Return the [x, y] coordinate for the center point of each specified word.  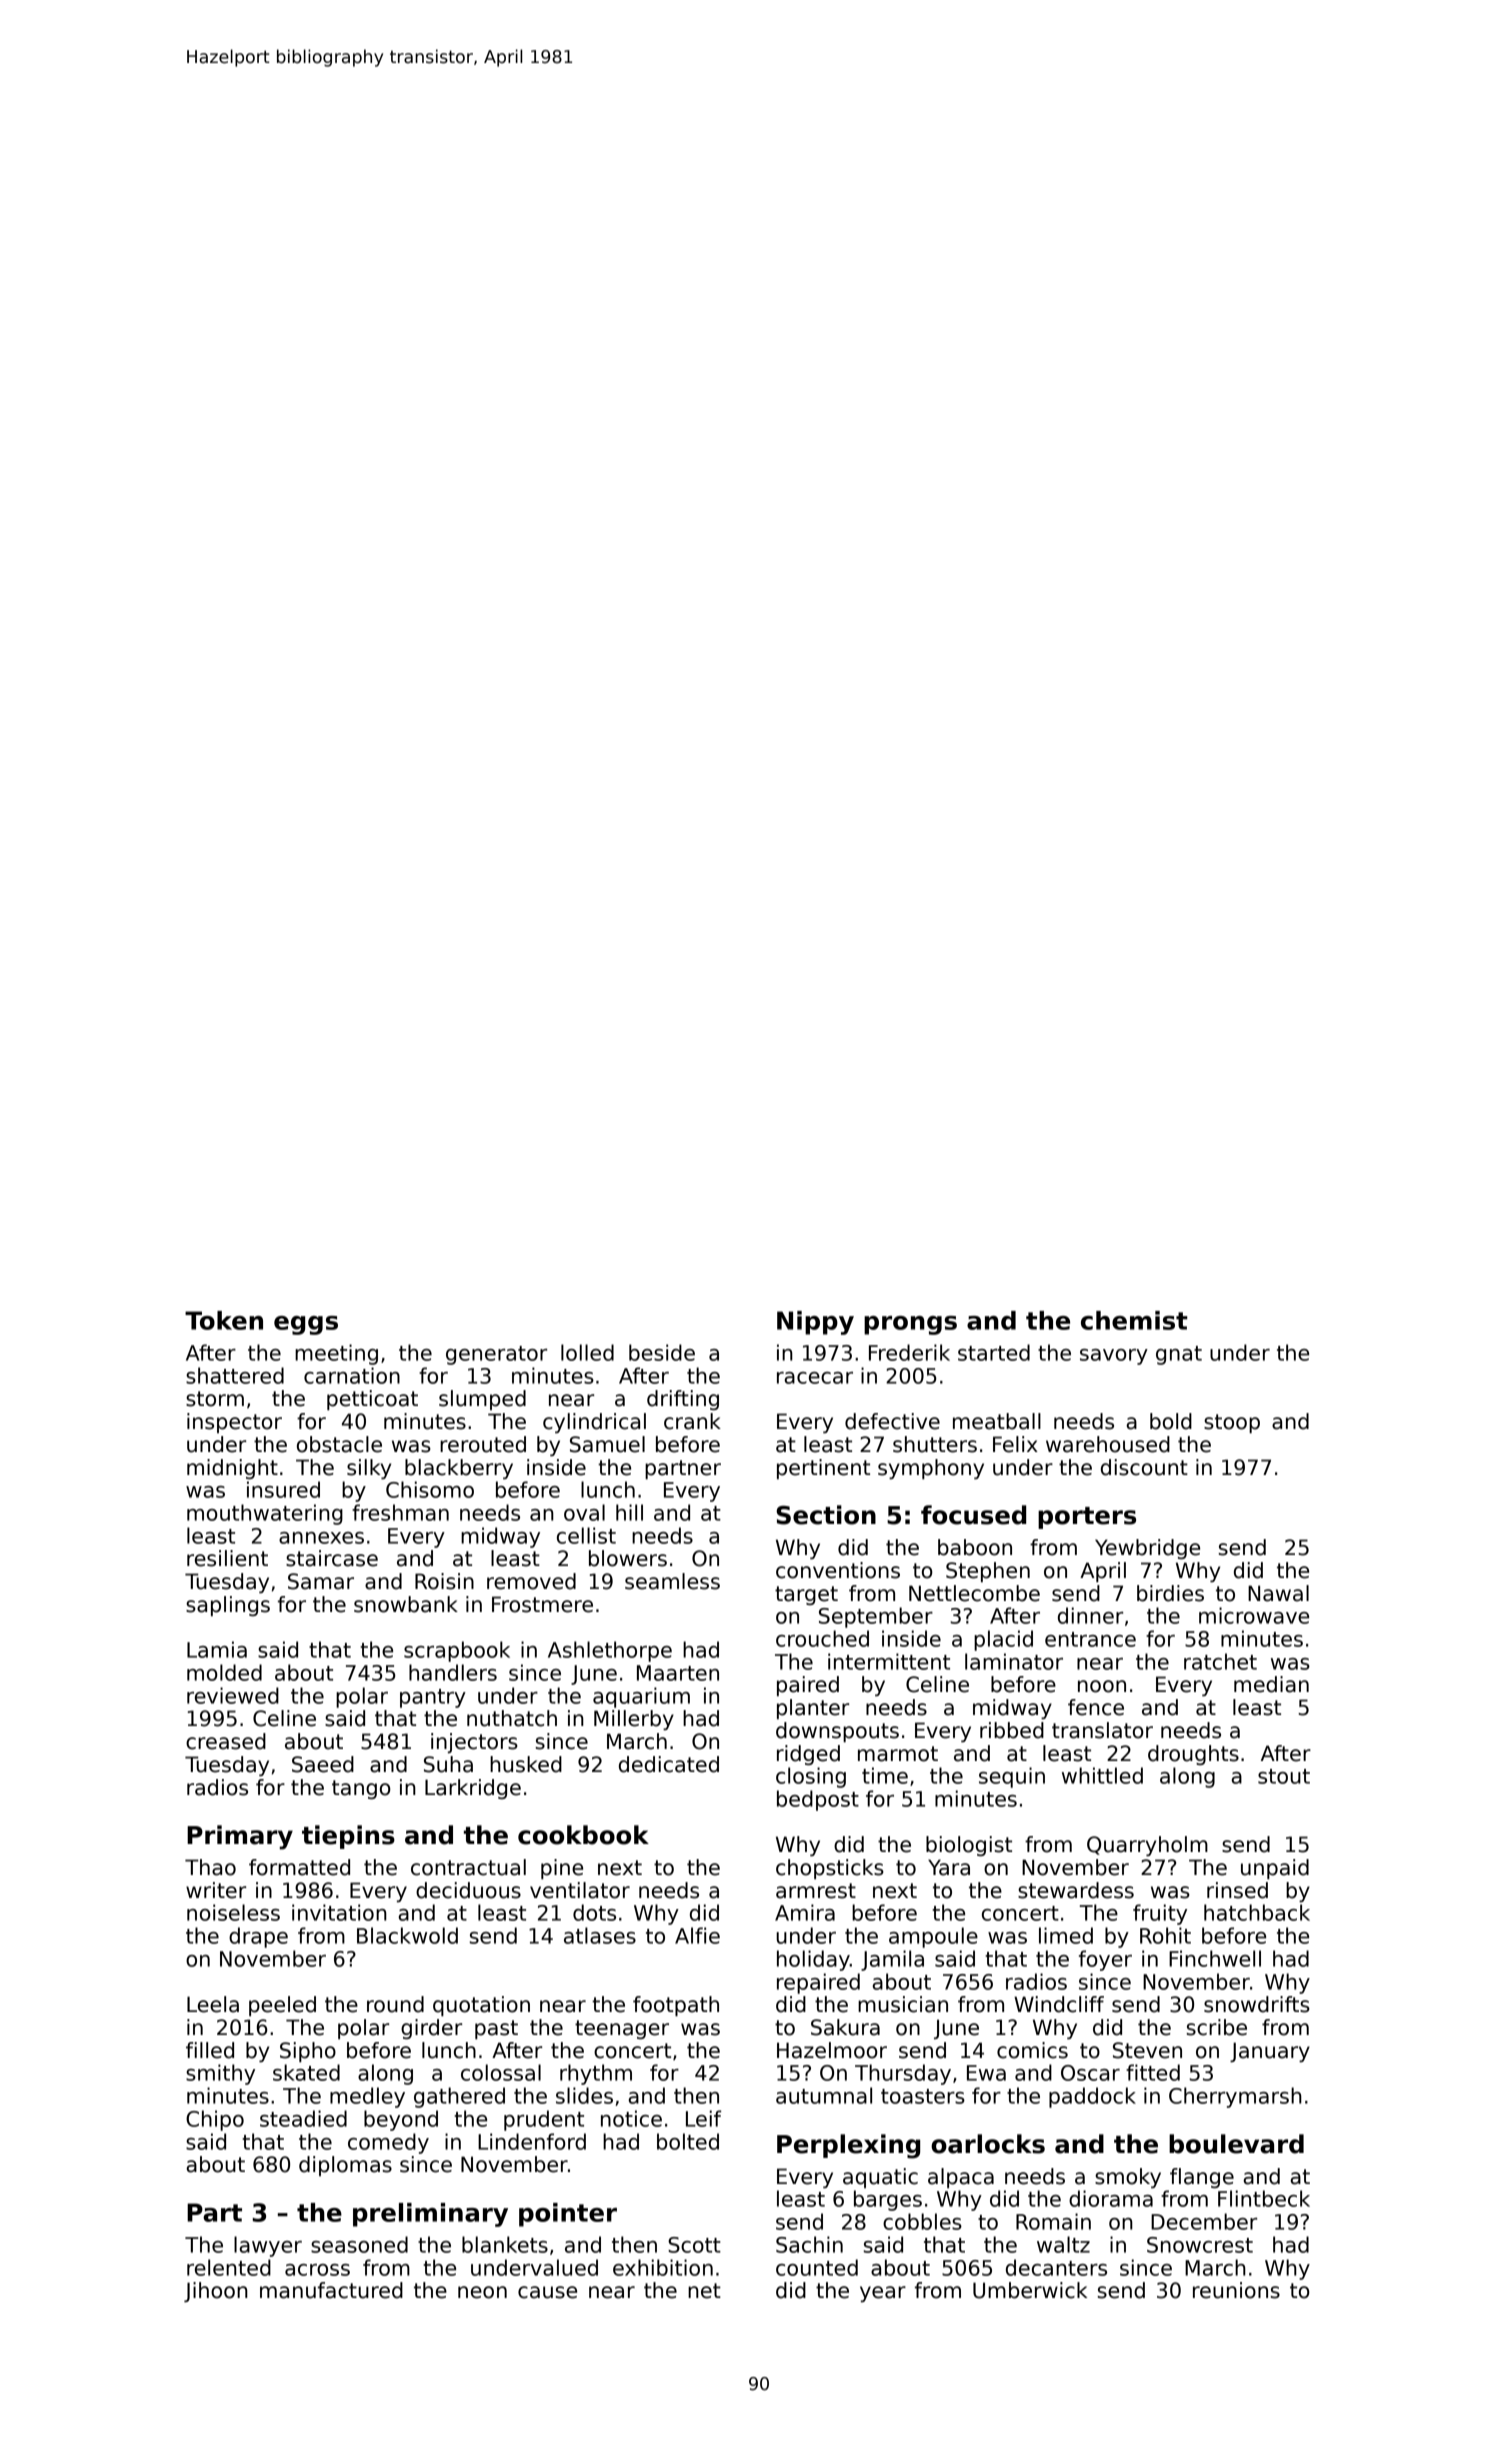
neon [482, 2292]
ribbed [1012, 1730]
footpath [676, 2006]
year [883, 2294]
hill [629, 1512]
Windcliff [1059, 2004]
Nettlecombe [974, 1593]
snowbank [406, 1604]
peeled [282, 2006]
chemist [1134, 1320]
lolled [587, 1352]
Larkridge [473, 1789]
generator [496, 1355]
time [885, 1775]
